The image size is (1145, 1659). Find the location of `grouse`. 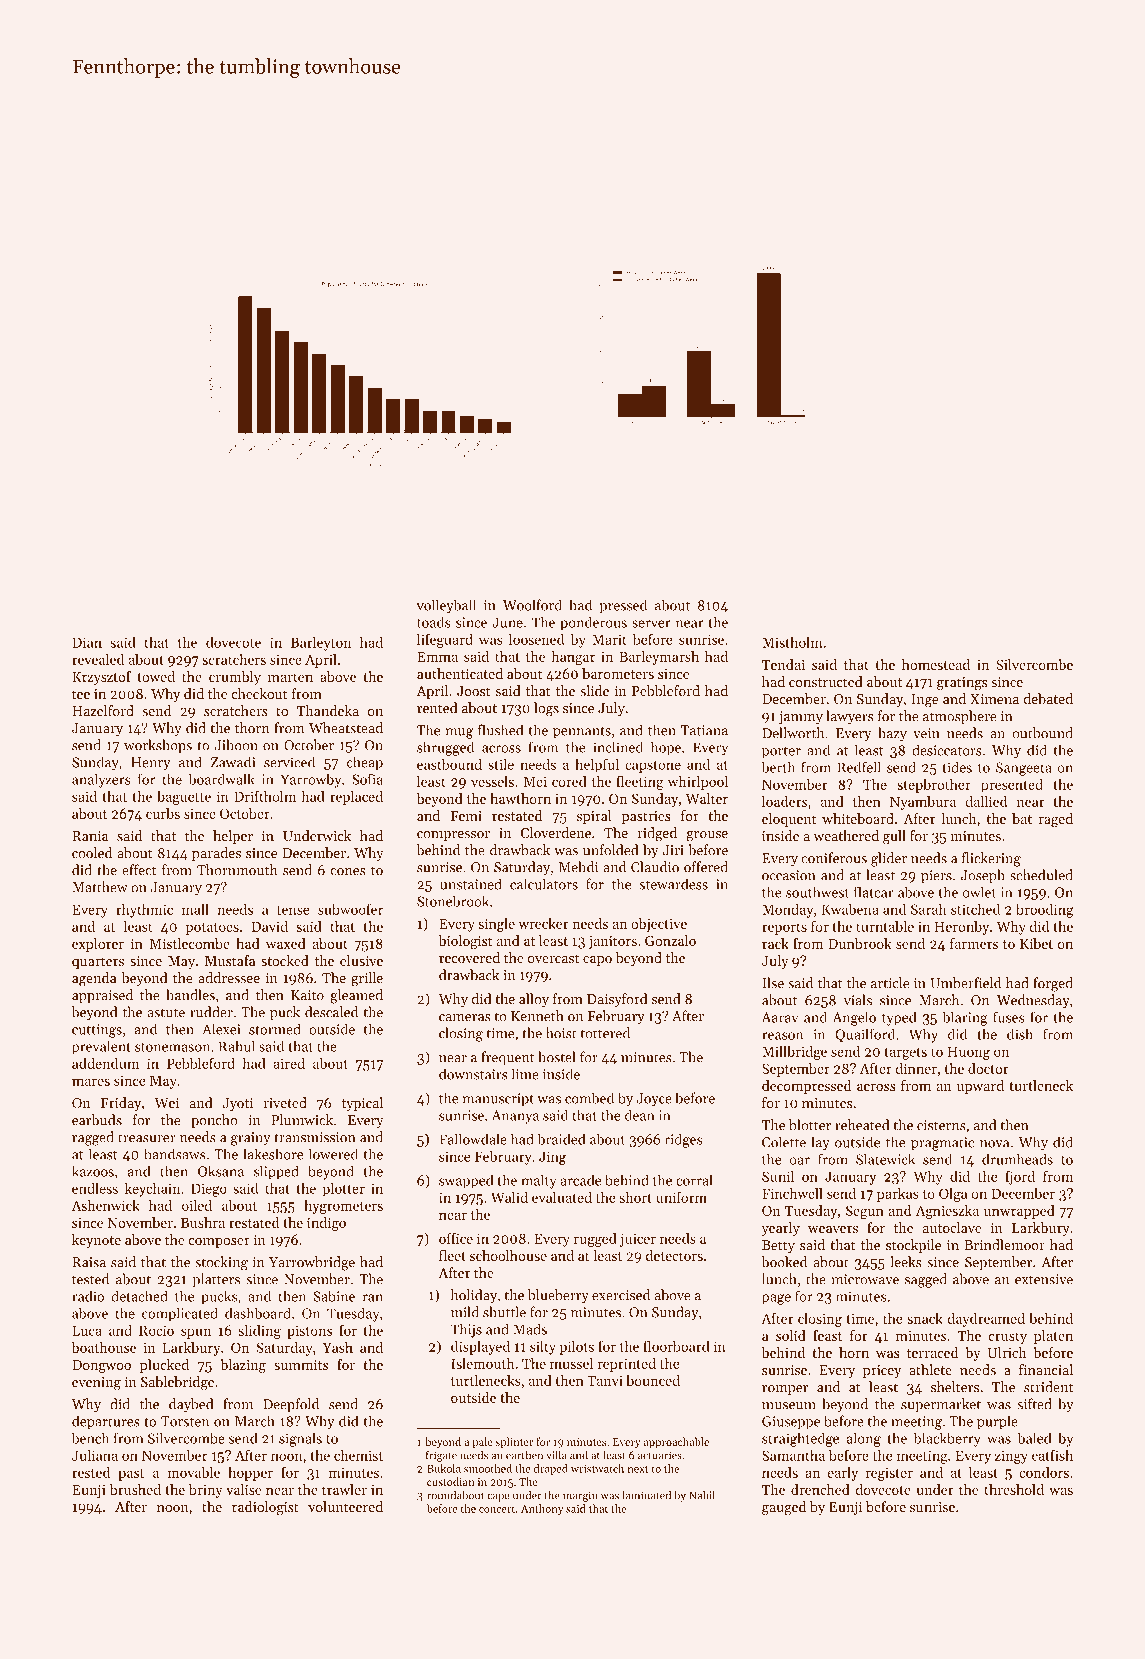

grouse is located at coordinates (707, 836).
